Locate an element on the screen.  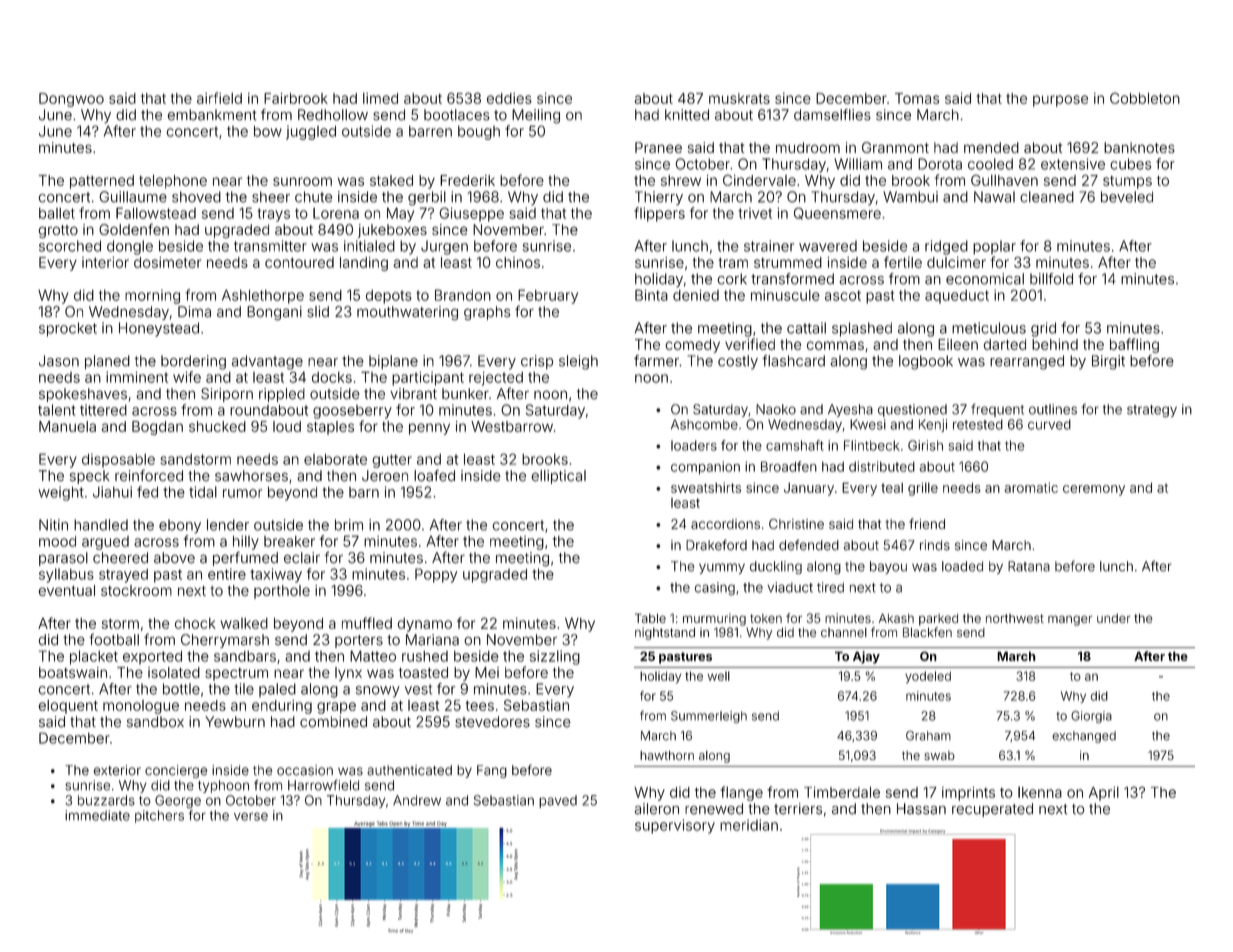
poplar is located at coordinates (994, 247).
